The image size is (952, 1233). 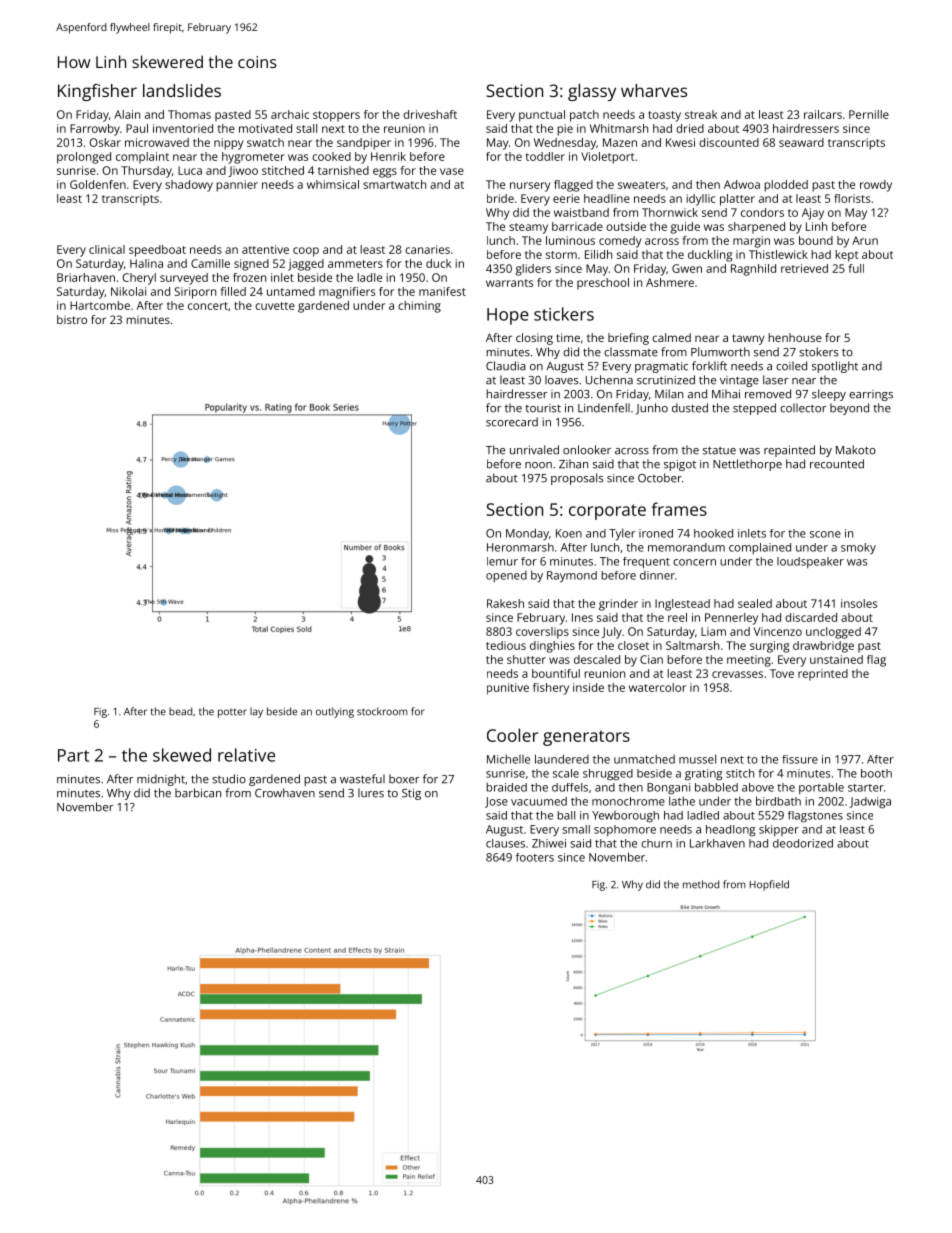 What do you see at coordinates (570, 787) in the screenshot?
I see `duffels` at bounding box center [570, 787].
